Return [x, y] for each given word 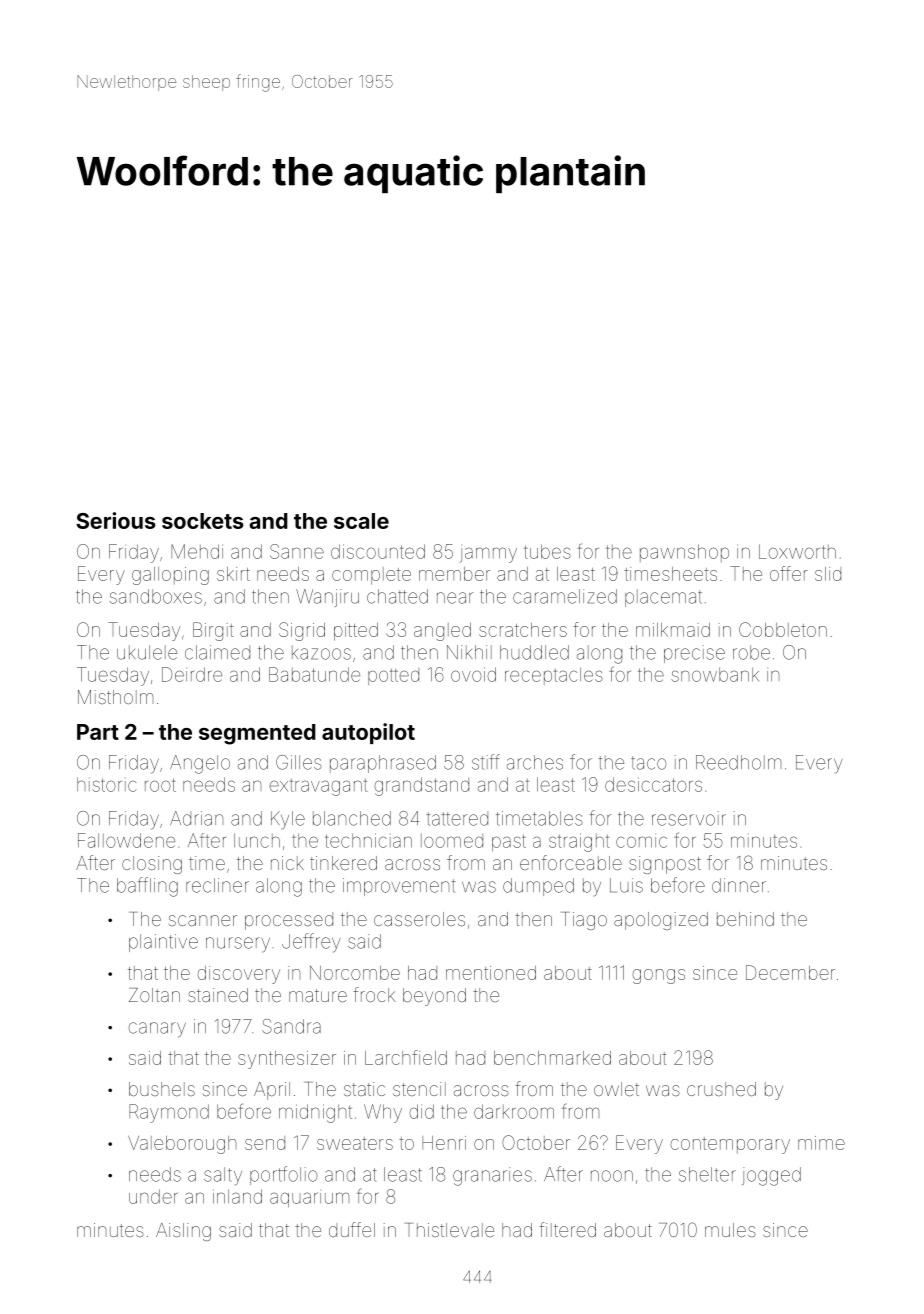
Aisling [183, 1232]
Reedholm [738, 762]
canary [157, 1030]
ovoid [473, 674]
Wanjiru [327, 598]
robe [751, 652]
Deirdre [192, 674]
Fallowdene [126, 840]
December [790, 972]
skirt [233, 574]
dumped [538, 887]
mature [318, 995]
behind [745, 919]
